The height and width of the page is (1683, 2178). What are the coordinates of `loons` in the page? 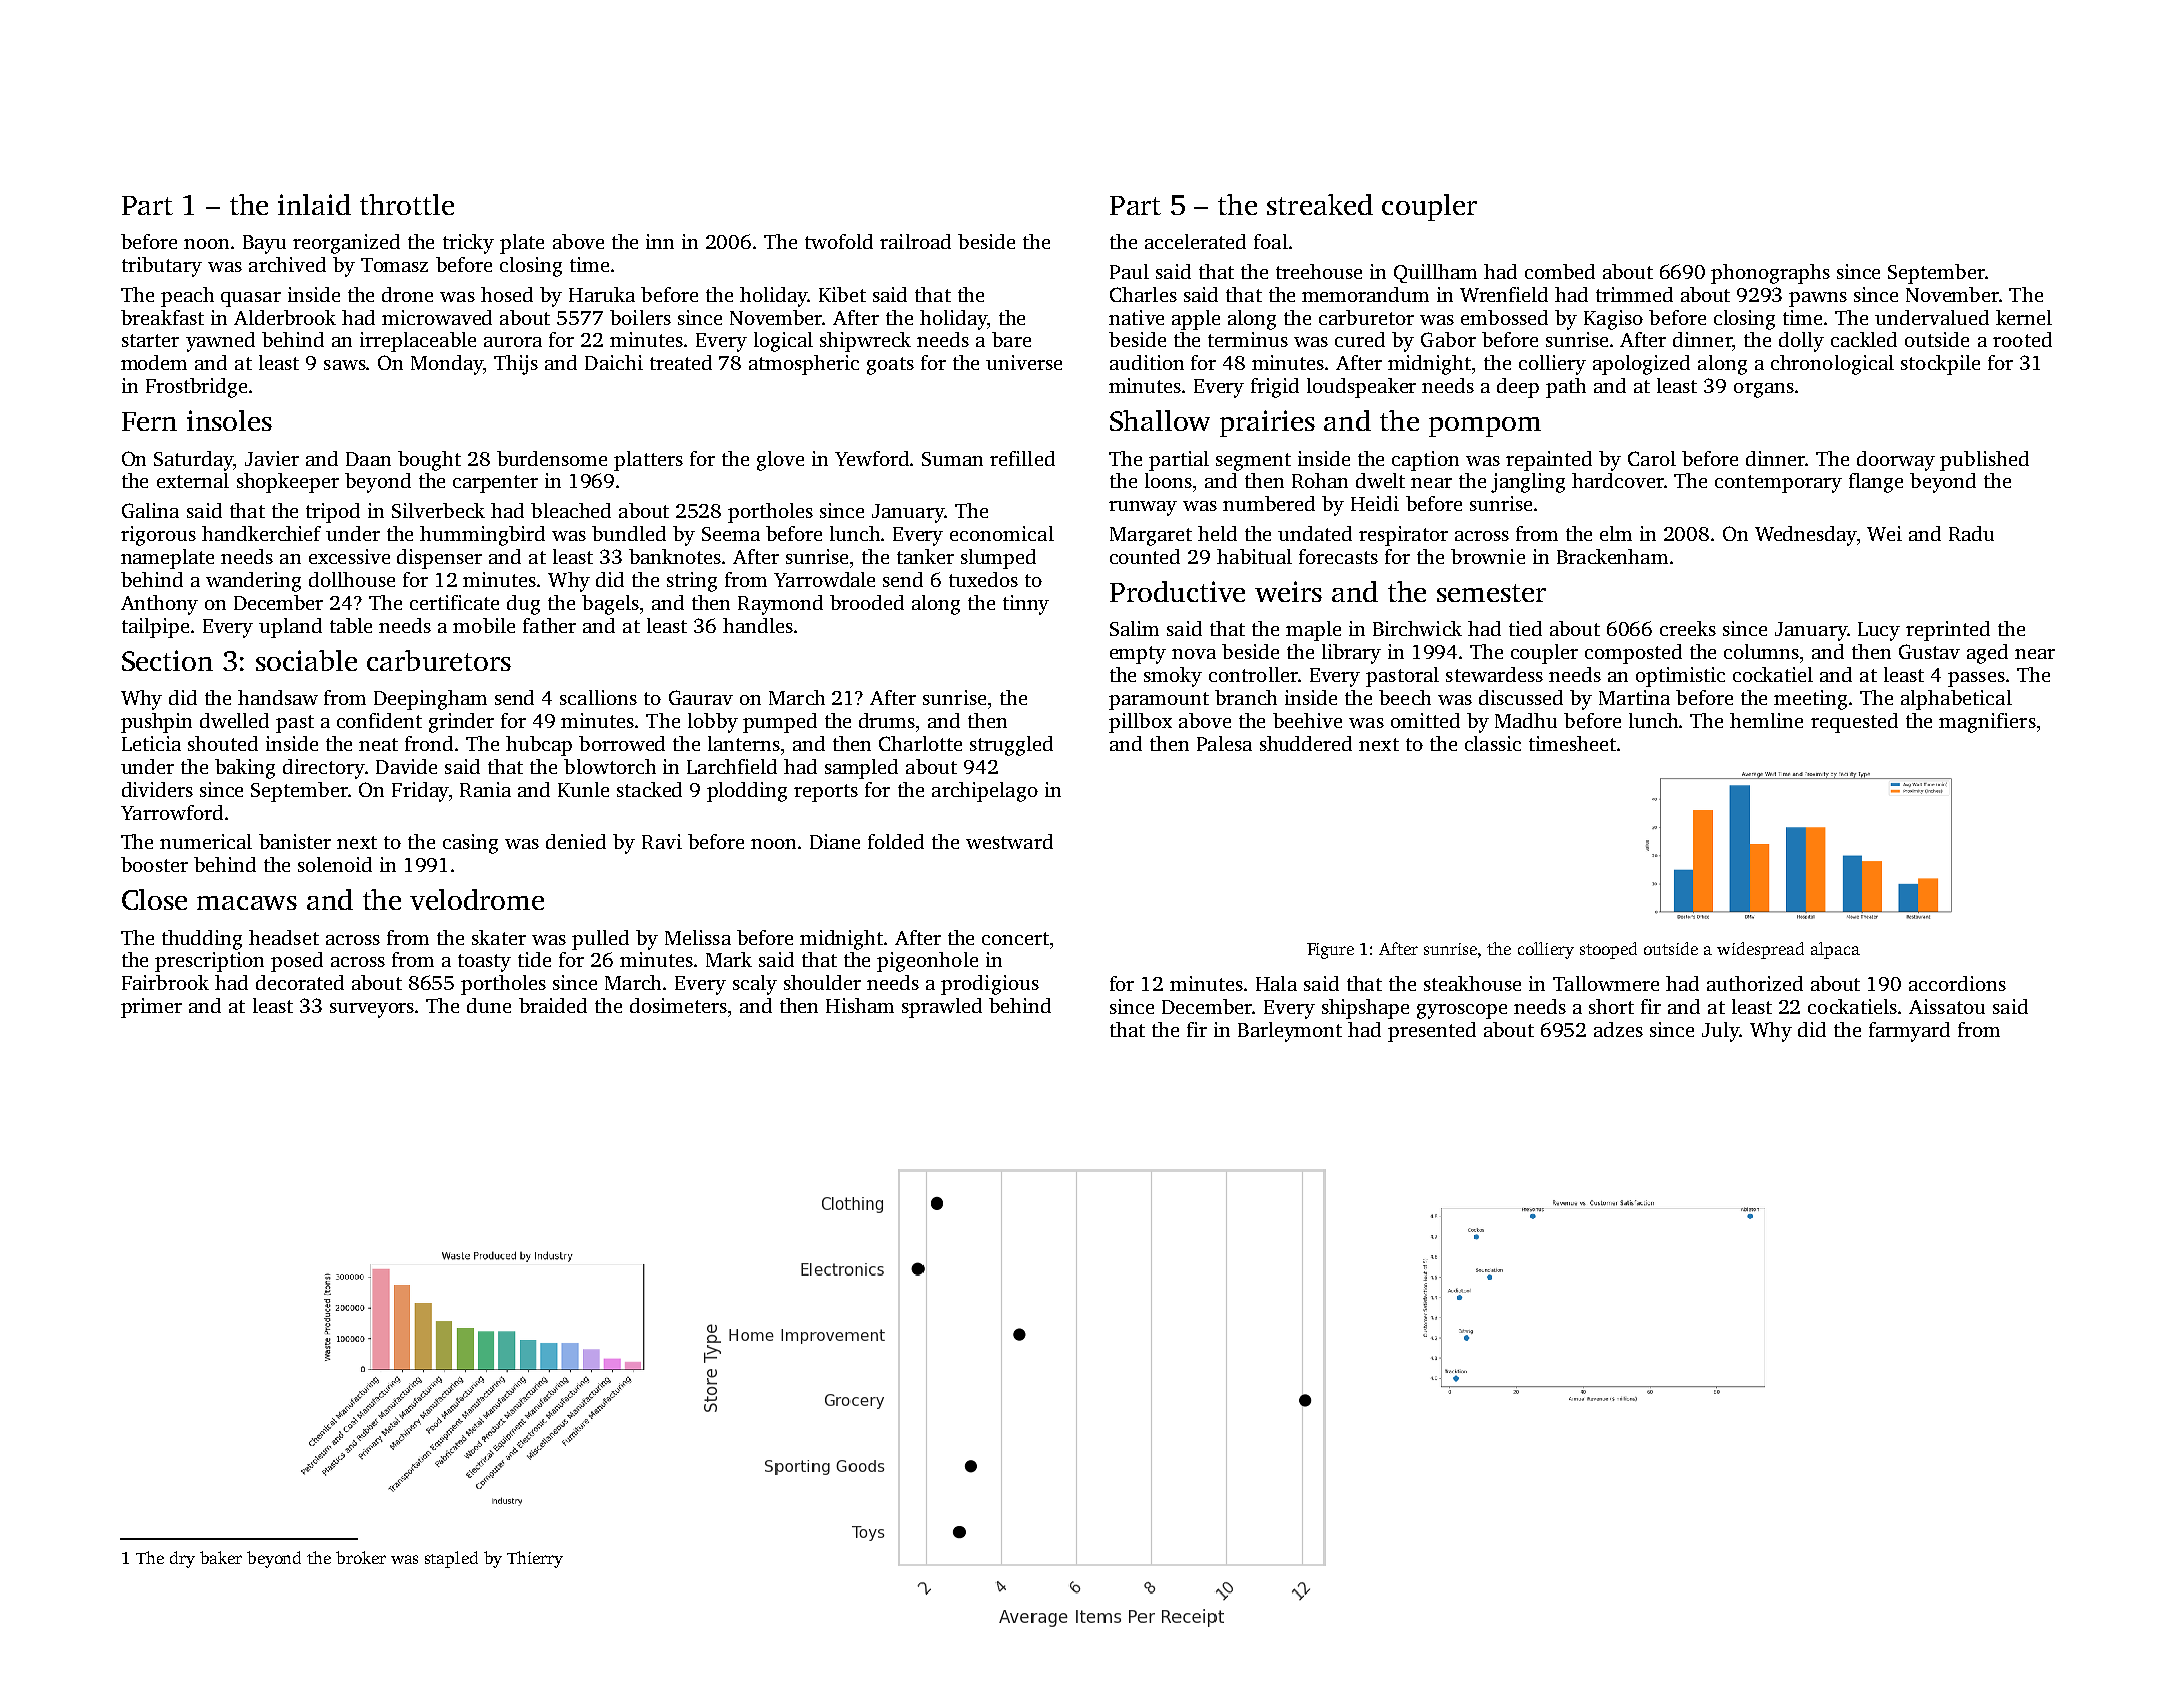 It's located at (1168, 480).
